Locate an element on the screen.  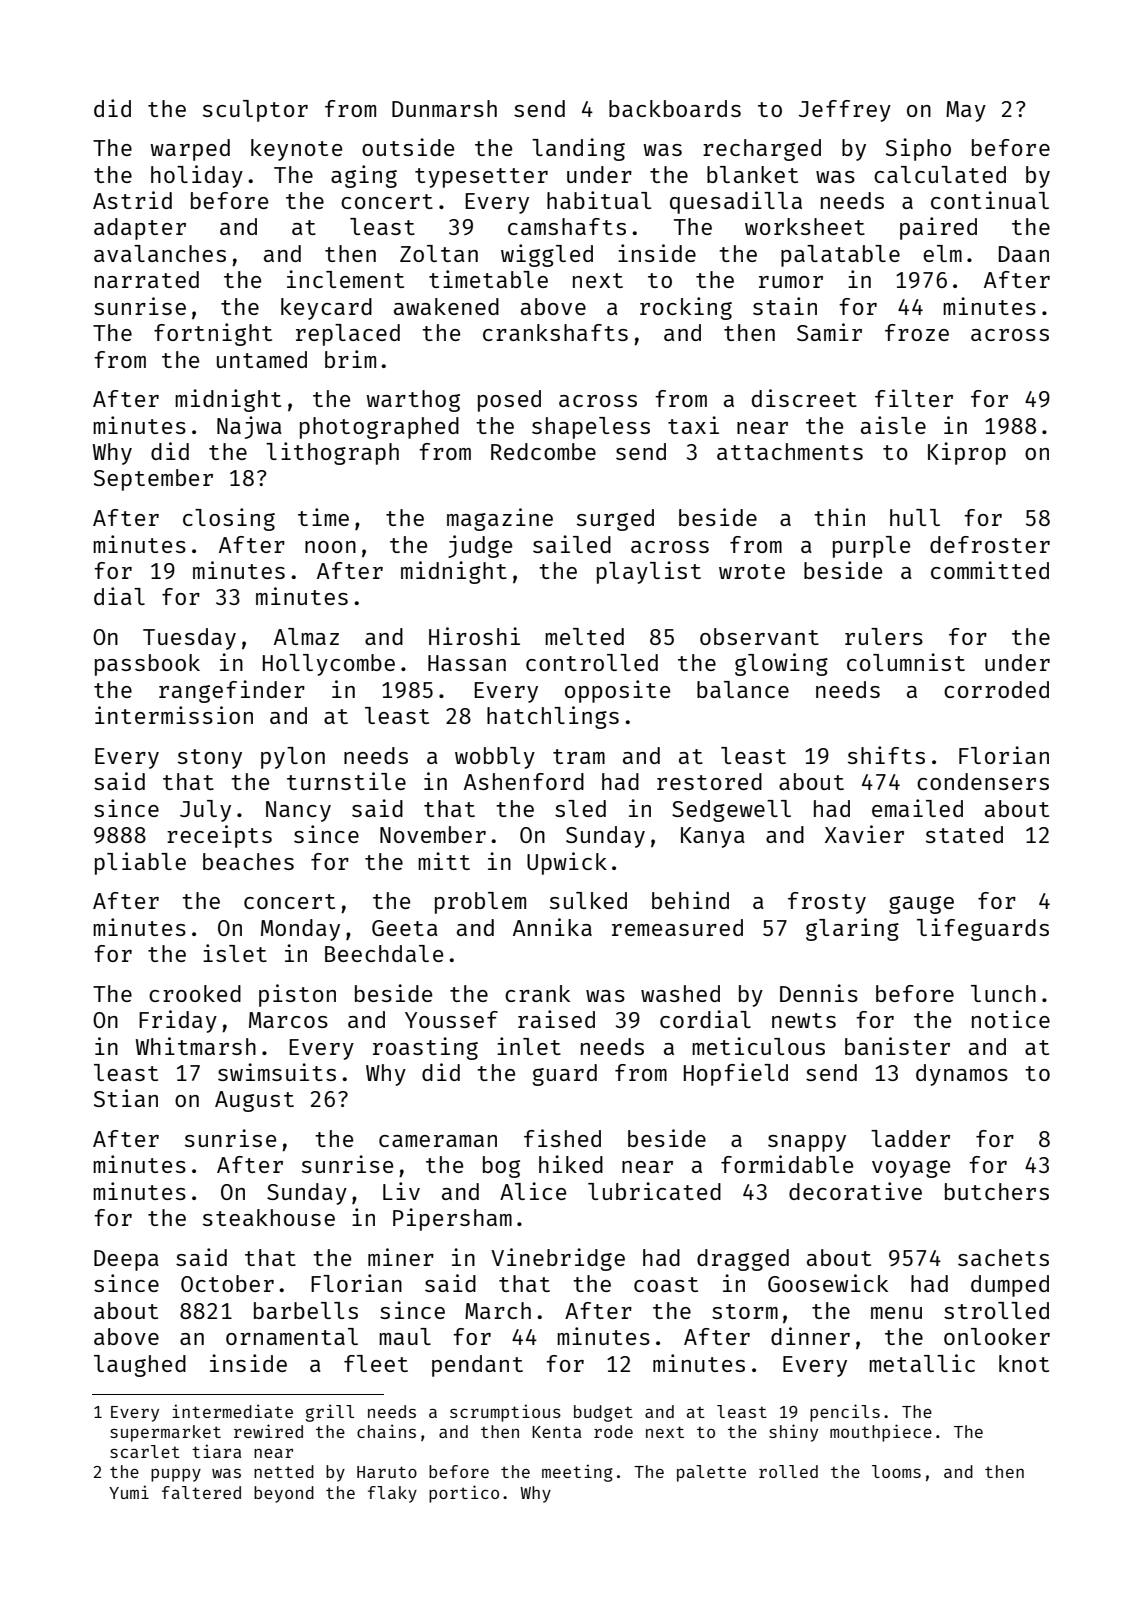
dynamos is located at coordinates (962, 1075).
